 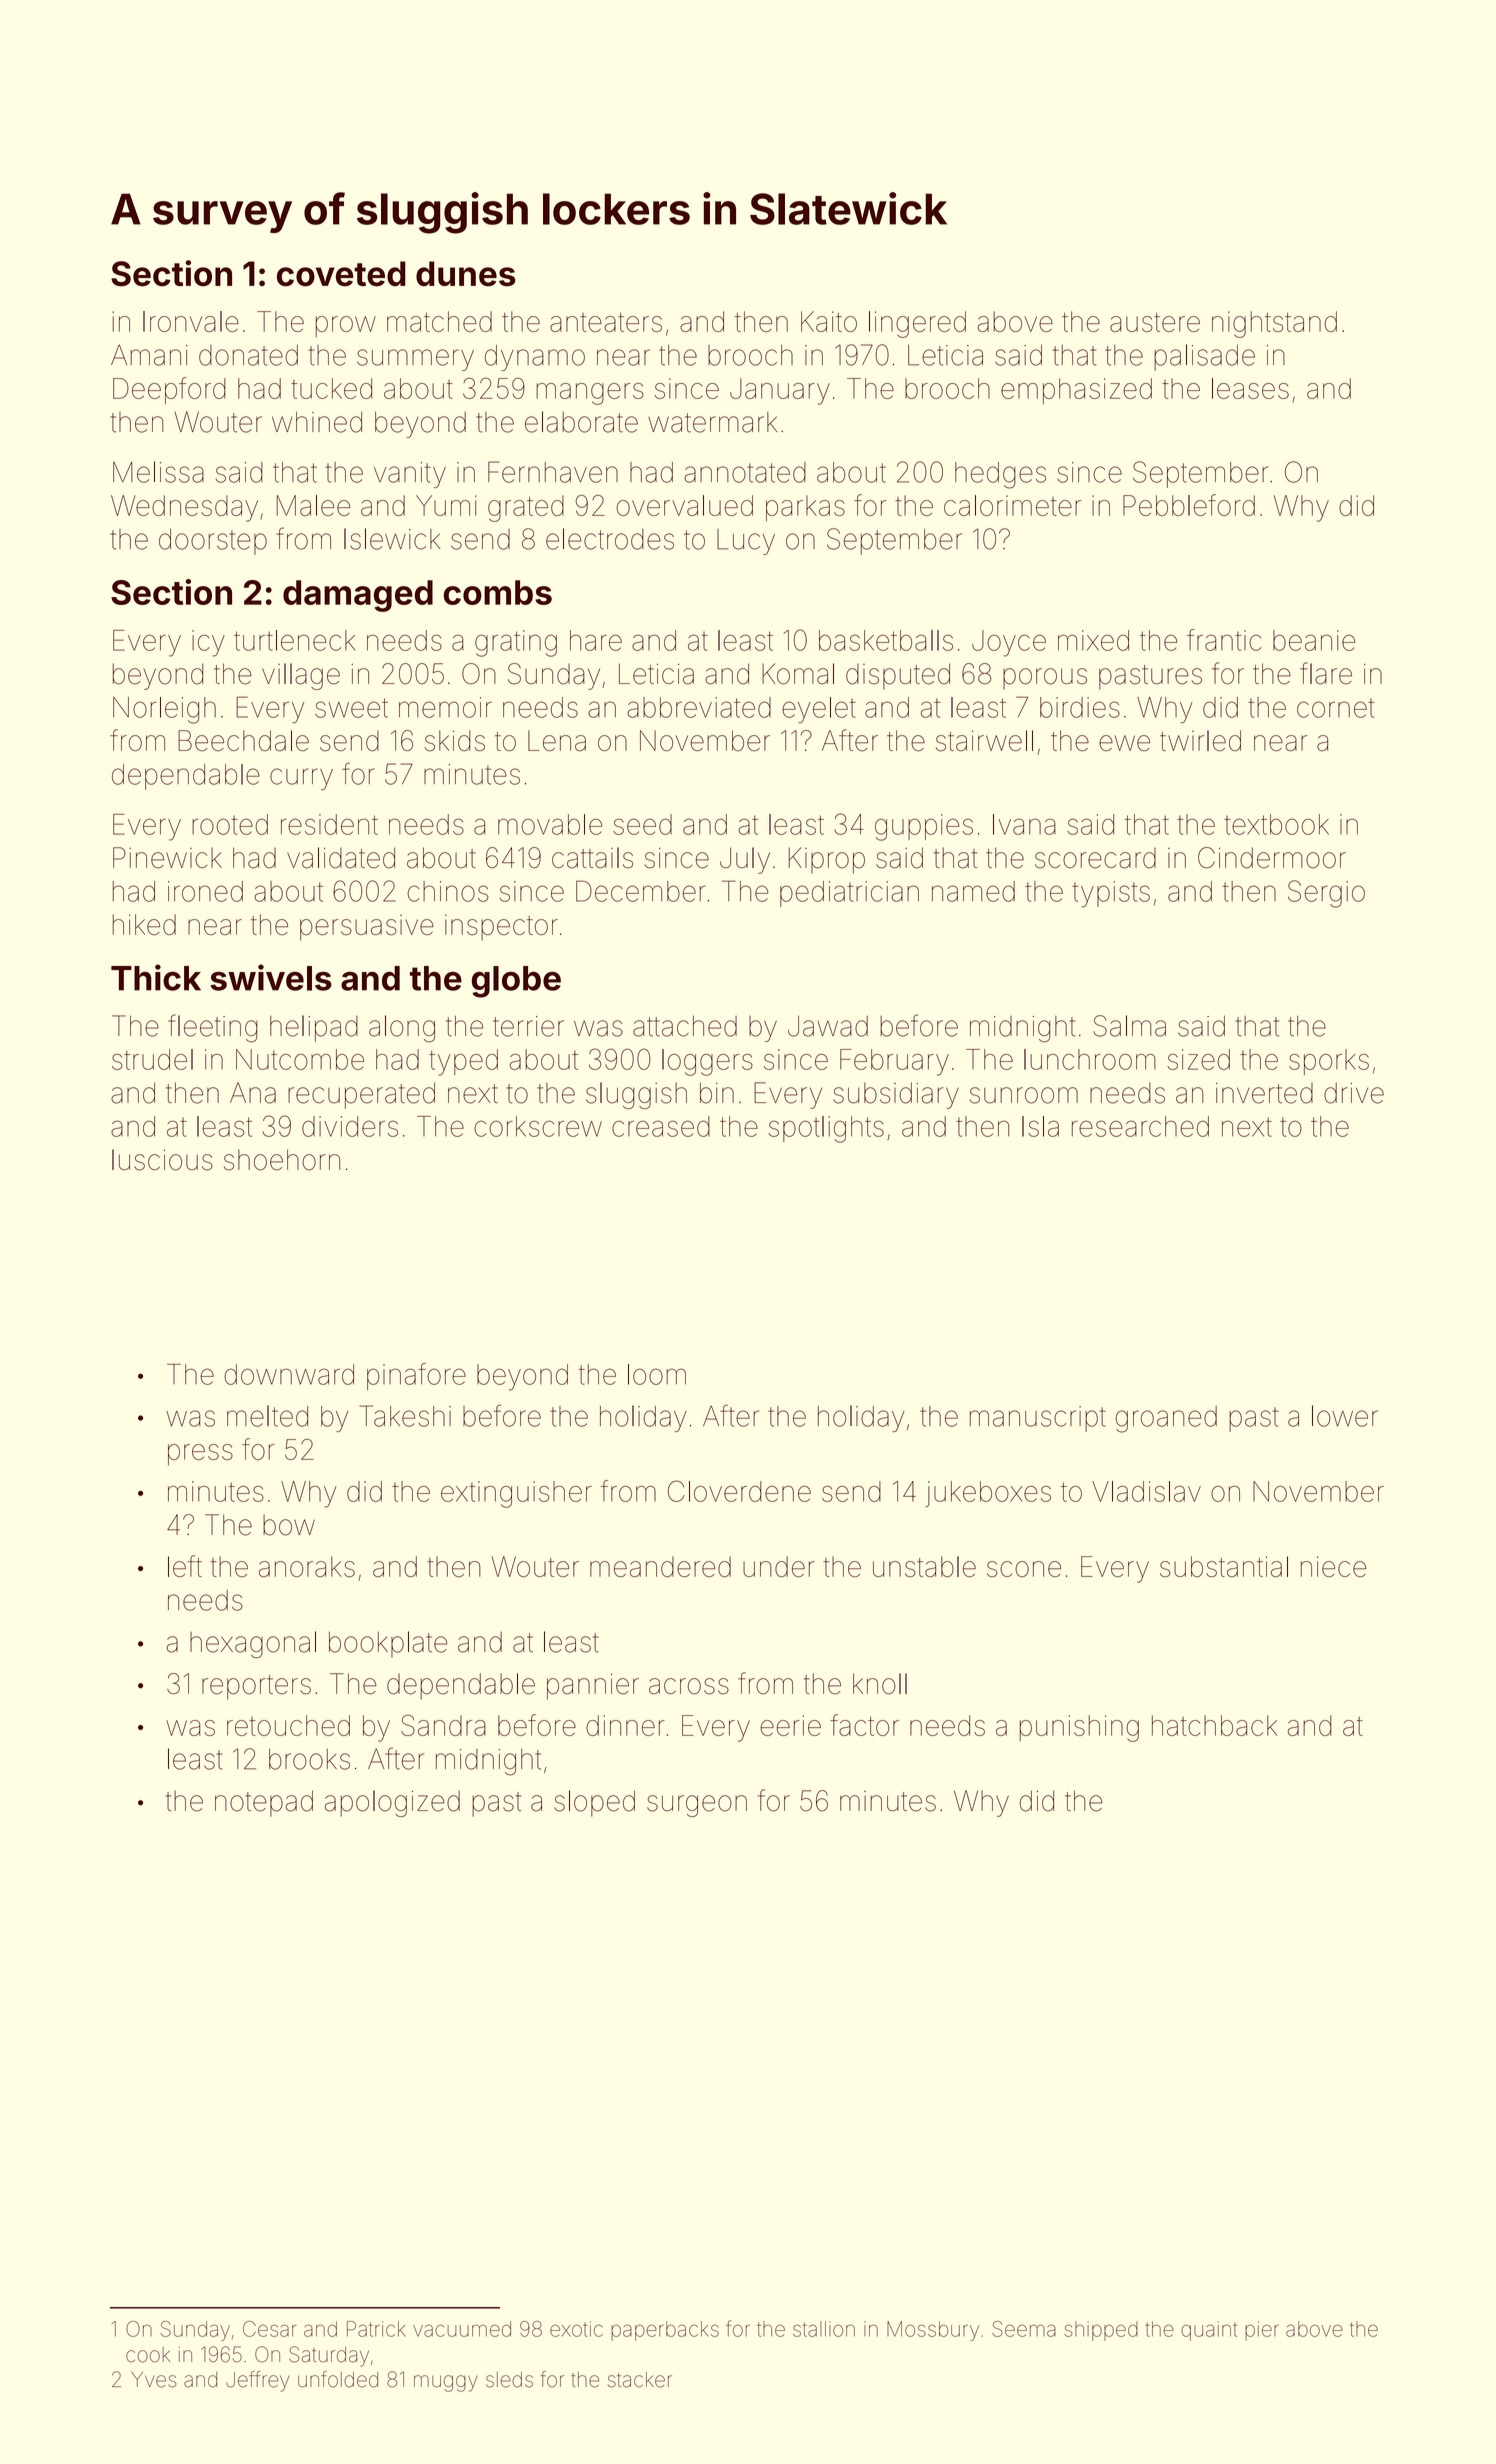 I want to click on knoll, so click(x=880, y=1684).
